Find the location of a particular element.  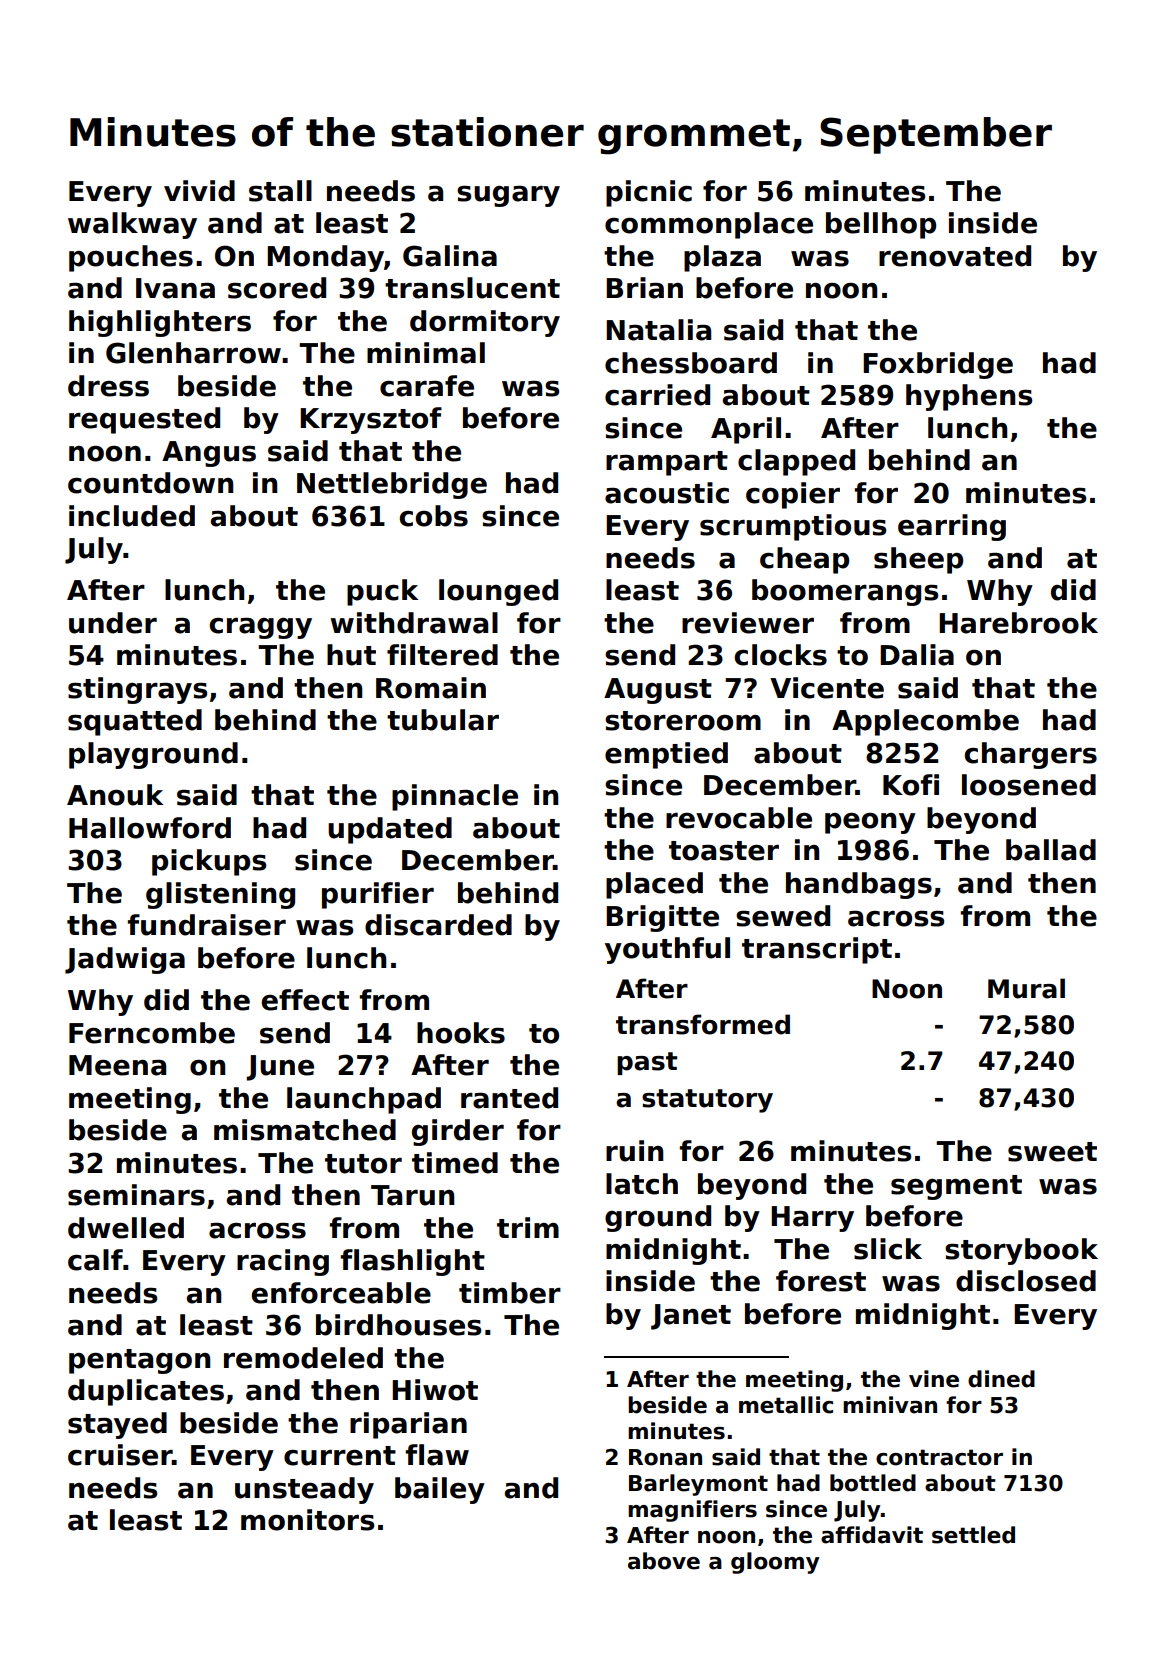

vivid is located at coordinates (199, 191).
